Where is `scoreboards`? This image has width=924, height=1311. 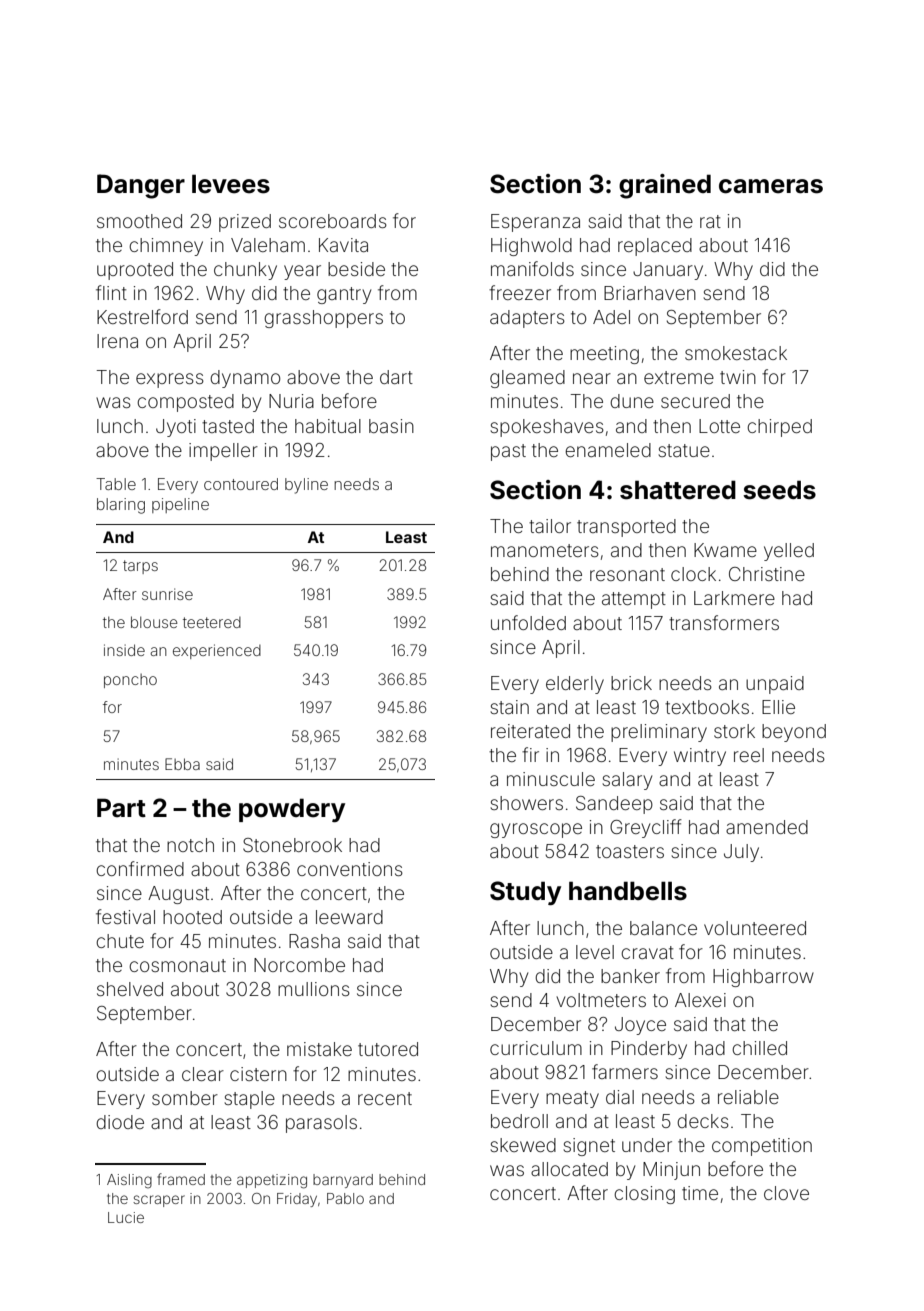
scoreboards is located at coordinates (333, 221).
